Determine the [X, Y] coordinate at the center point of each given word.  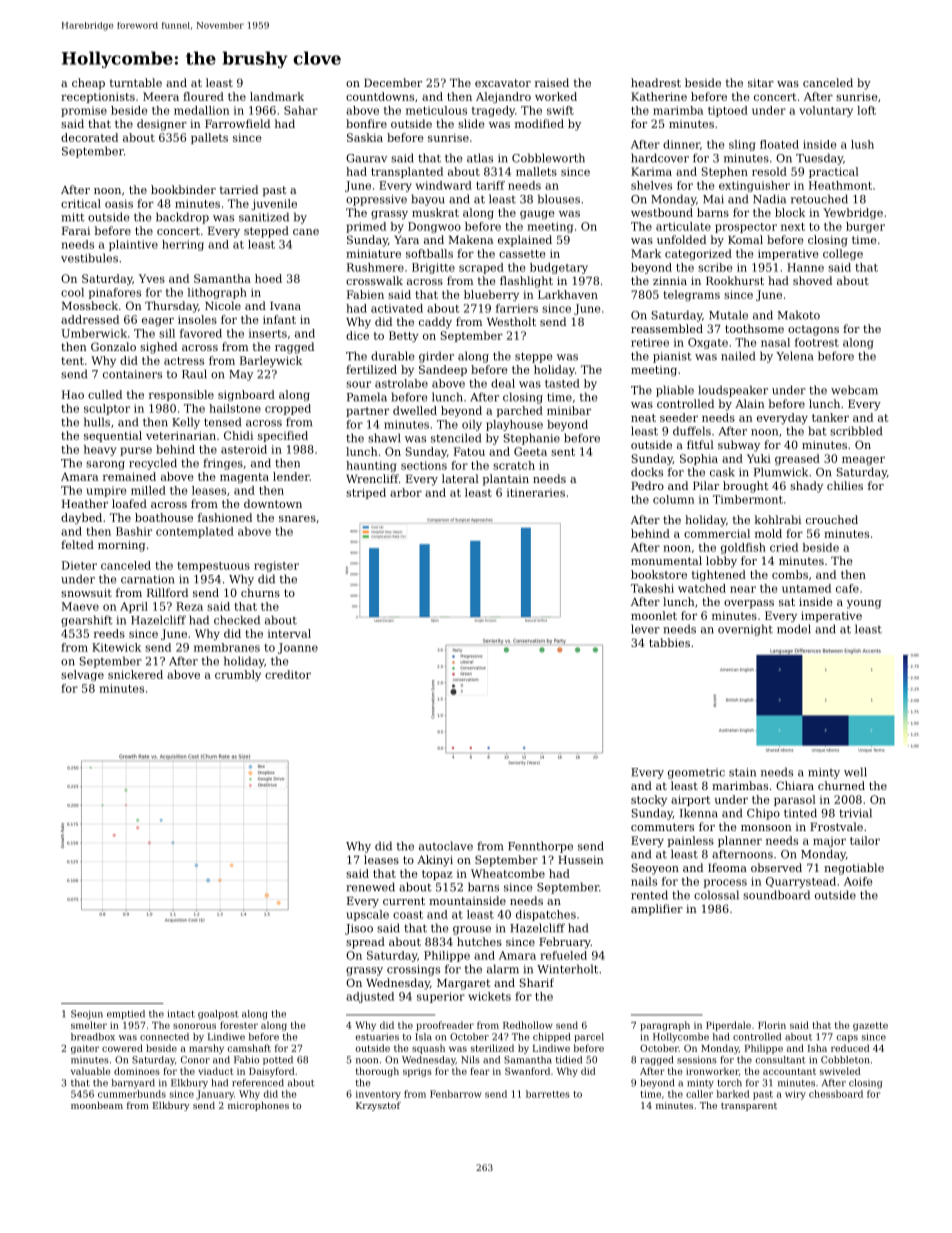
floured [203, 96]
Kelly [186, 423]
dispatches [546, 915]
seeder [679, 417]
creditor [288, 674]
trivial [855, 813]
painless [691, 841]
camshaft [249, 1048]
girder [436, 357]
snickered [135, 674]
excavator [503, 83]
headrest [656, 82]
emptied [126, 1014]
